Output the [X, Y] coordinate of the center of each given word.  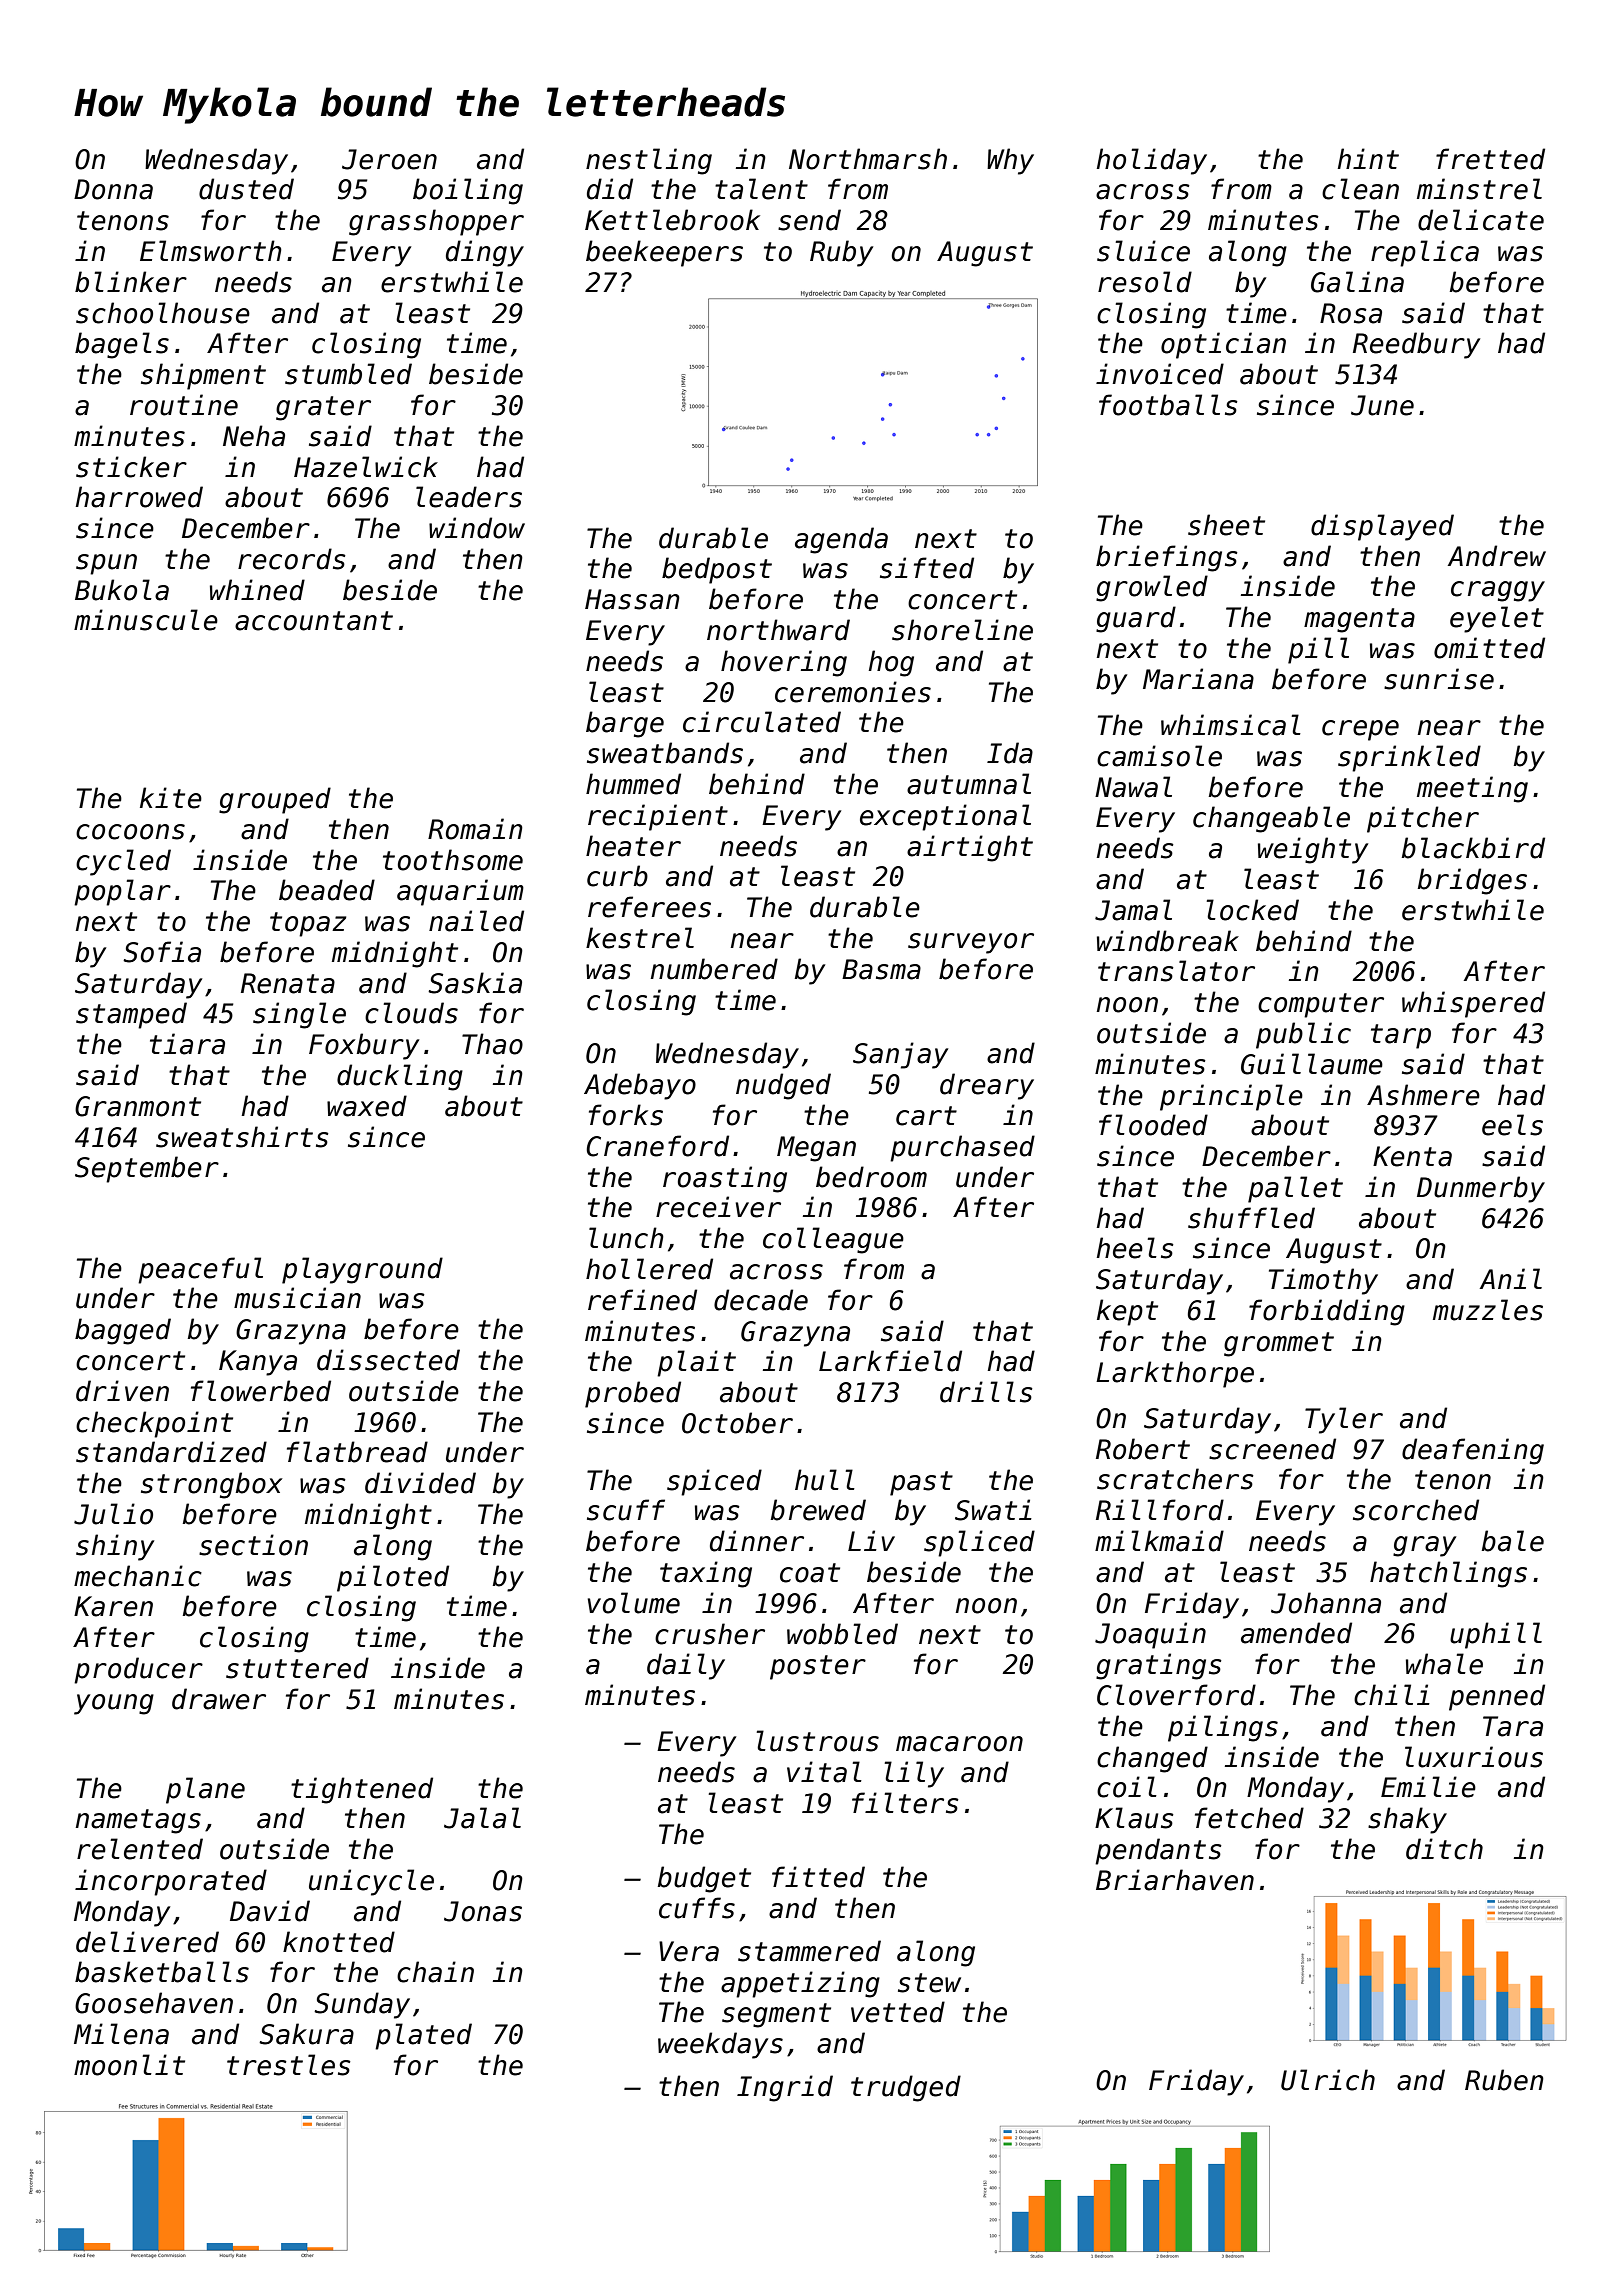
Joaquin [1150, 1635]
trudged [906, 2088]
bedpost [717, 570]
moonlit [129, 2065]
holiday [1152, 161]
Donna [113, 189]
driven [122, 1391]
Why [1010, 161]
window [477, 528]
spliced [979, 1543]
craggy [1498, 591]
